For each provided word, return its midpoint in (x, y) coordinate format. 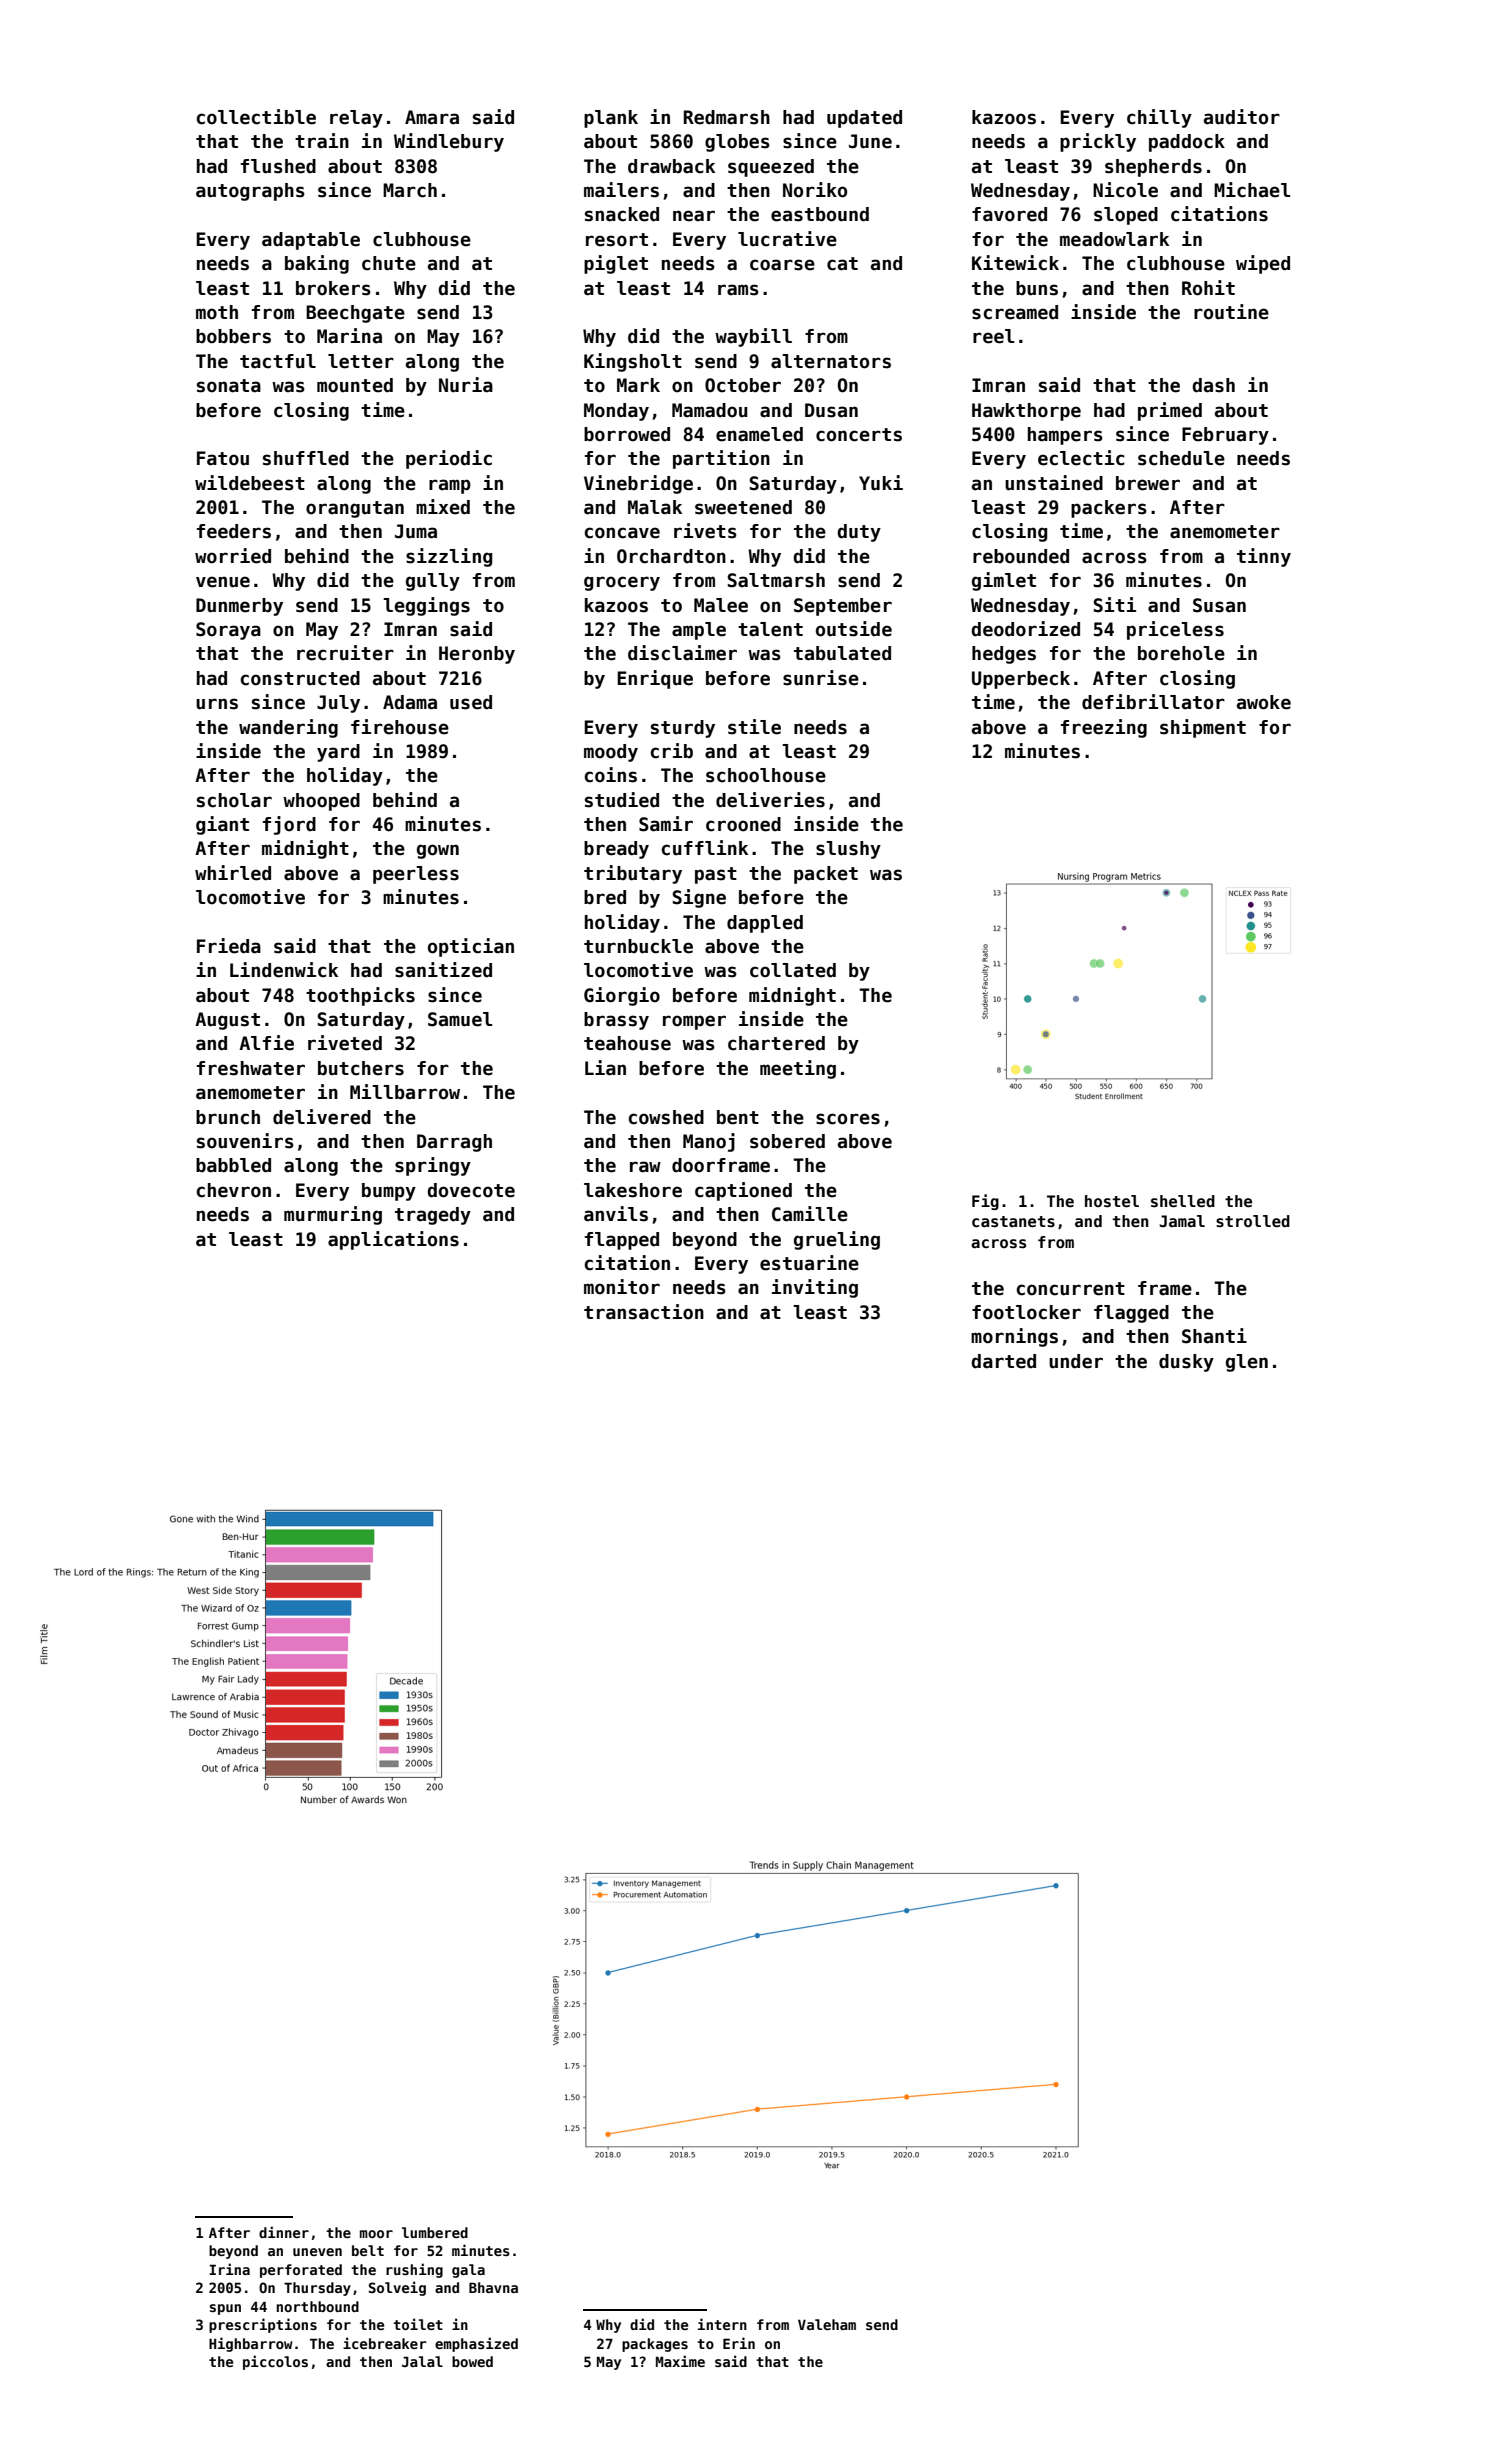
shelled (1183, 1201)
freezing (1104, 728)
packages (655, 2345)
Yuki (881, 483)
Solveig (397, 2288)
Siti (1114, 605)
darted (1003, 1361)
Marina (349, 336)
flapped (622, 1241)
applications (393, 1240)
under (1076, 1361)
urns (217, 704)
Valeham (827, 2324)
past (716, 875)
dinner (284, 2232)
